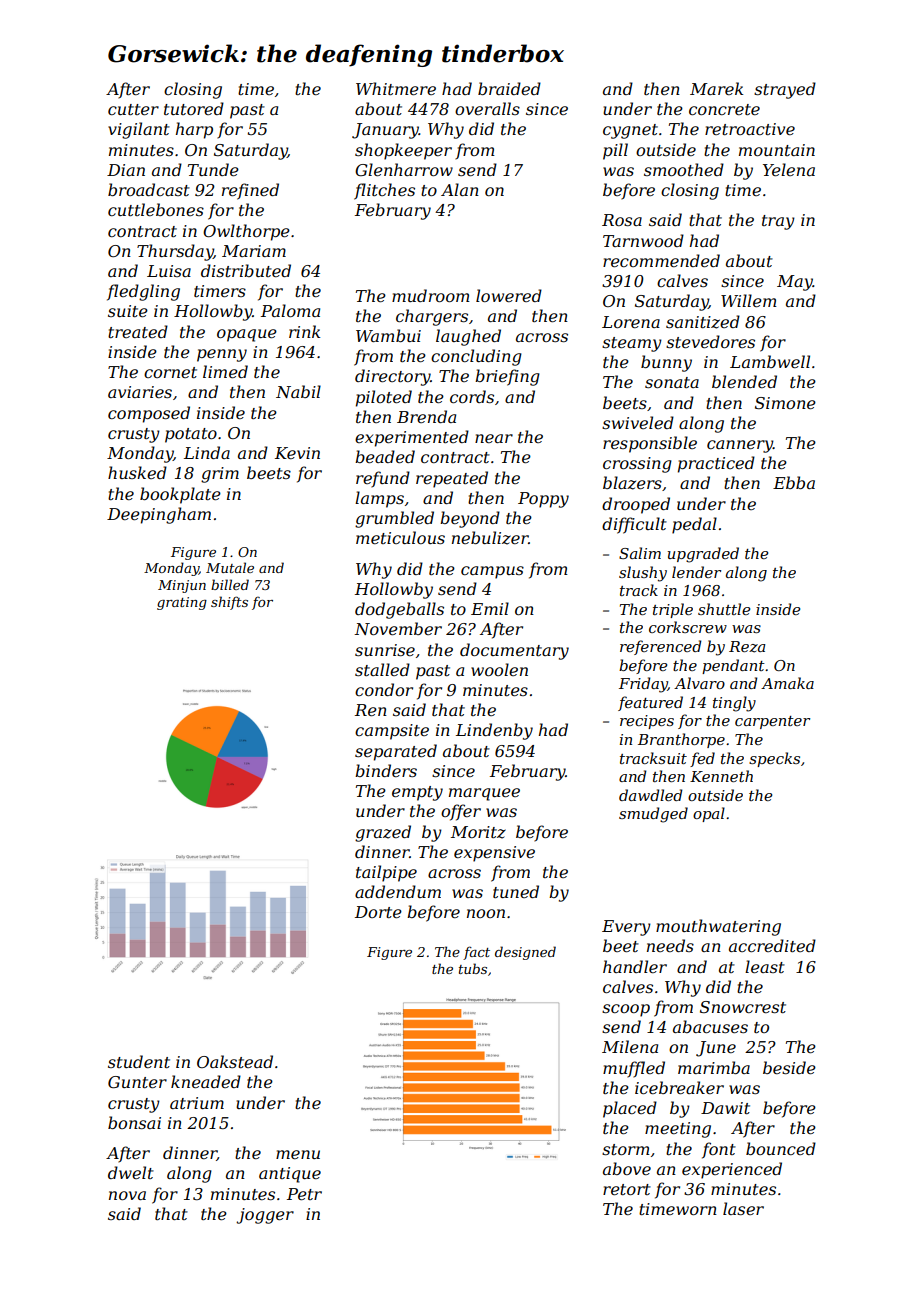 The width and height of the image is (924, 1308). What do you see at coordinates (182, 603) in the image?
I see `grating` at bounding box center [182, 603].
